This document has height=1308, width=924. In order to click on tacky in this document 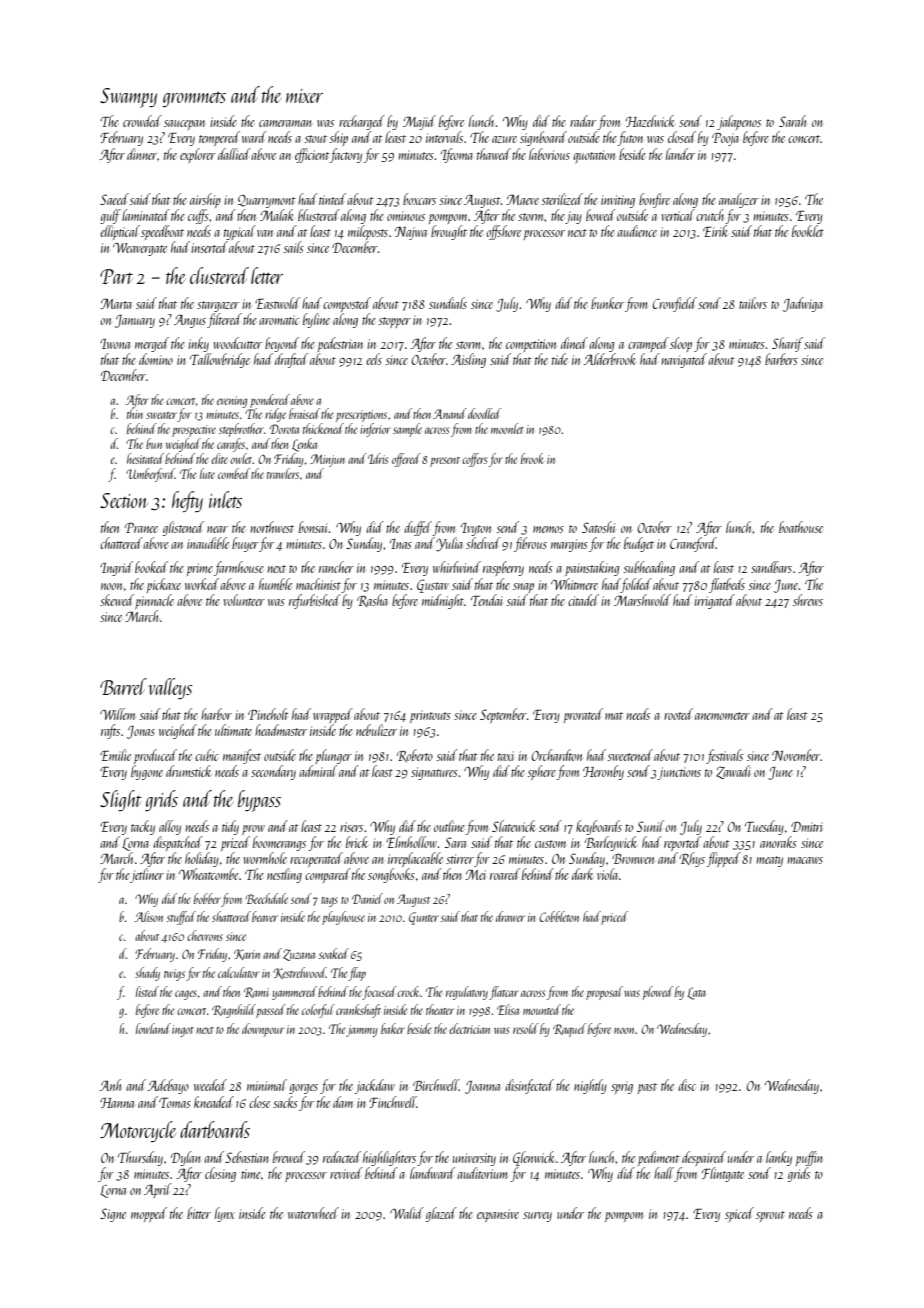, I will do `click(143, 827)`.
